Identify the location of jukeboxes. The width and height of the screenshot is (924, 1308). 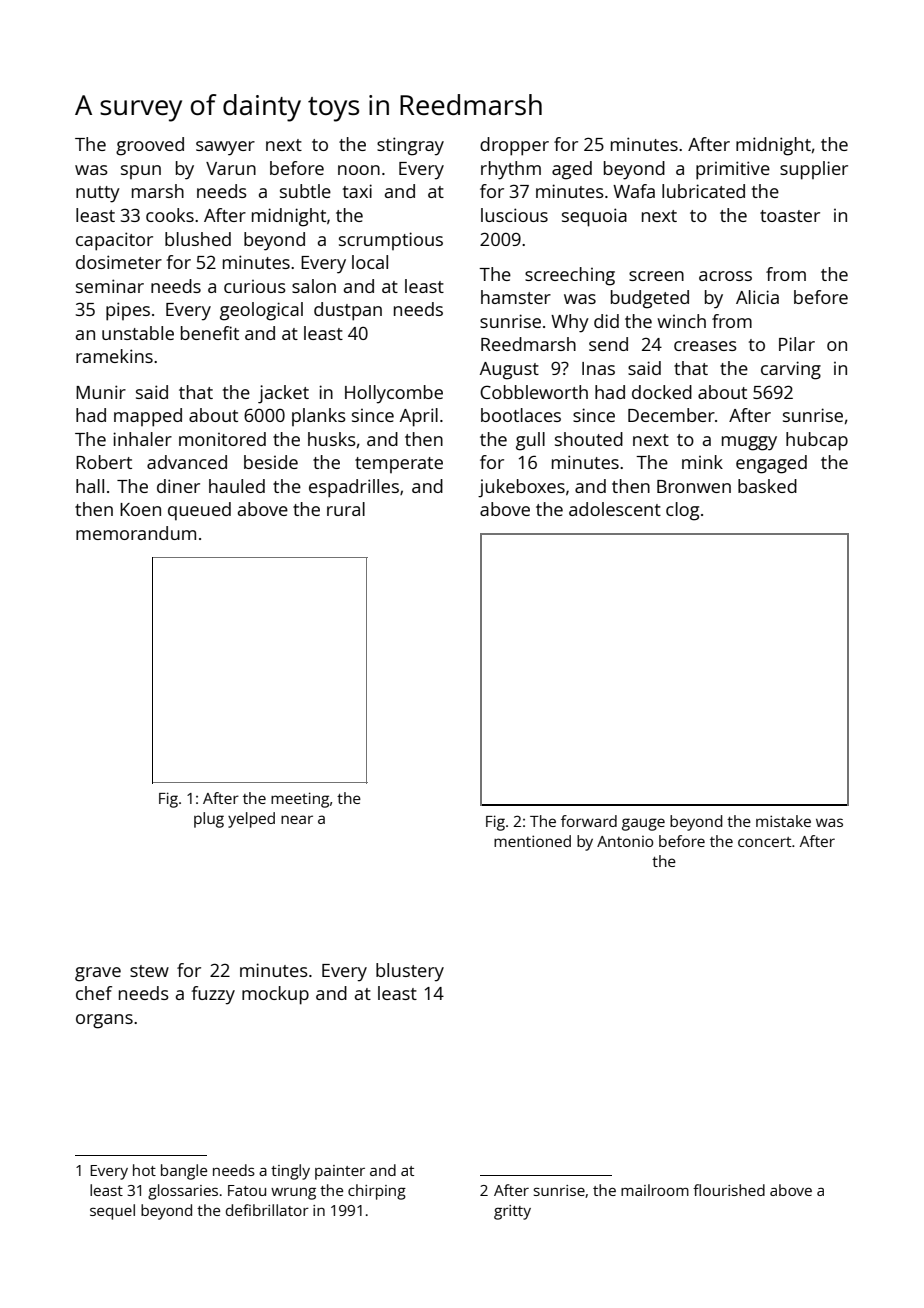
(521, 488).
